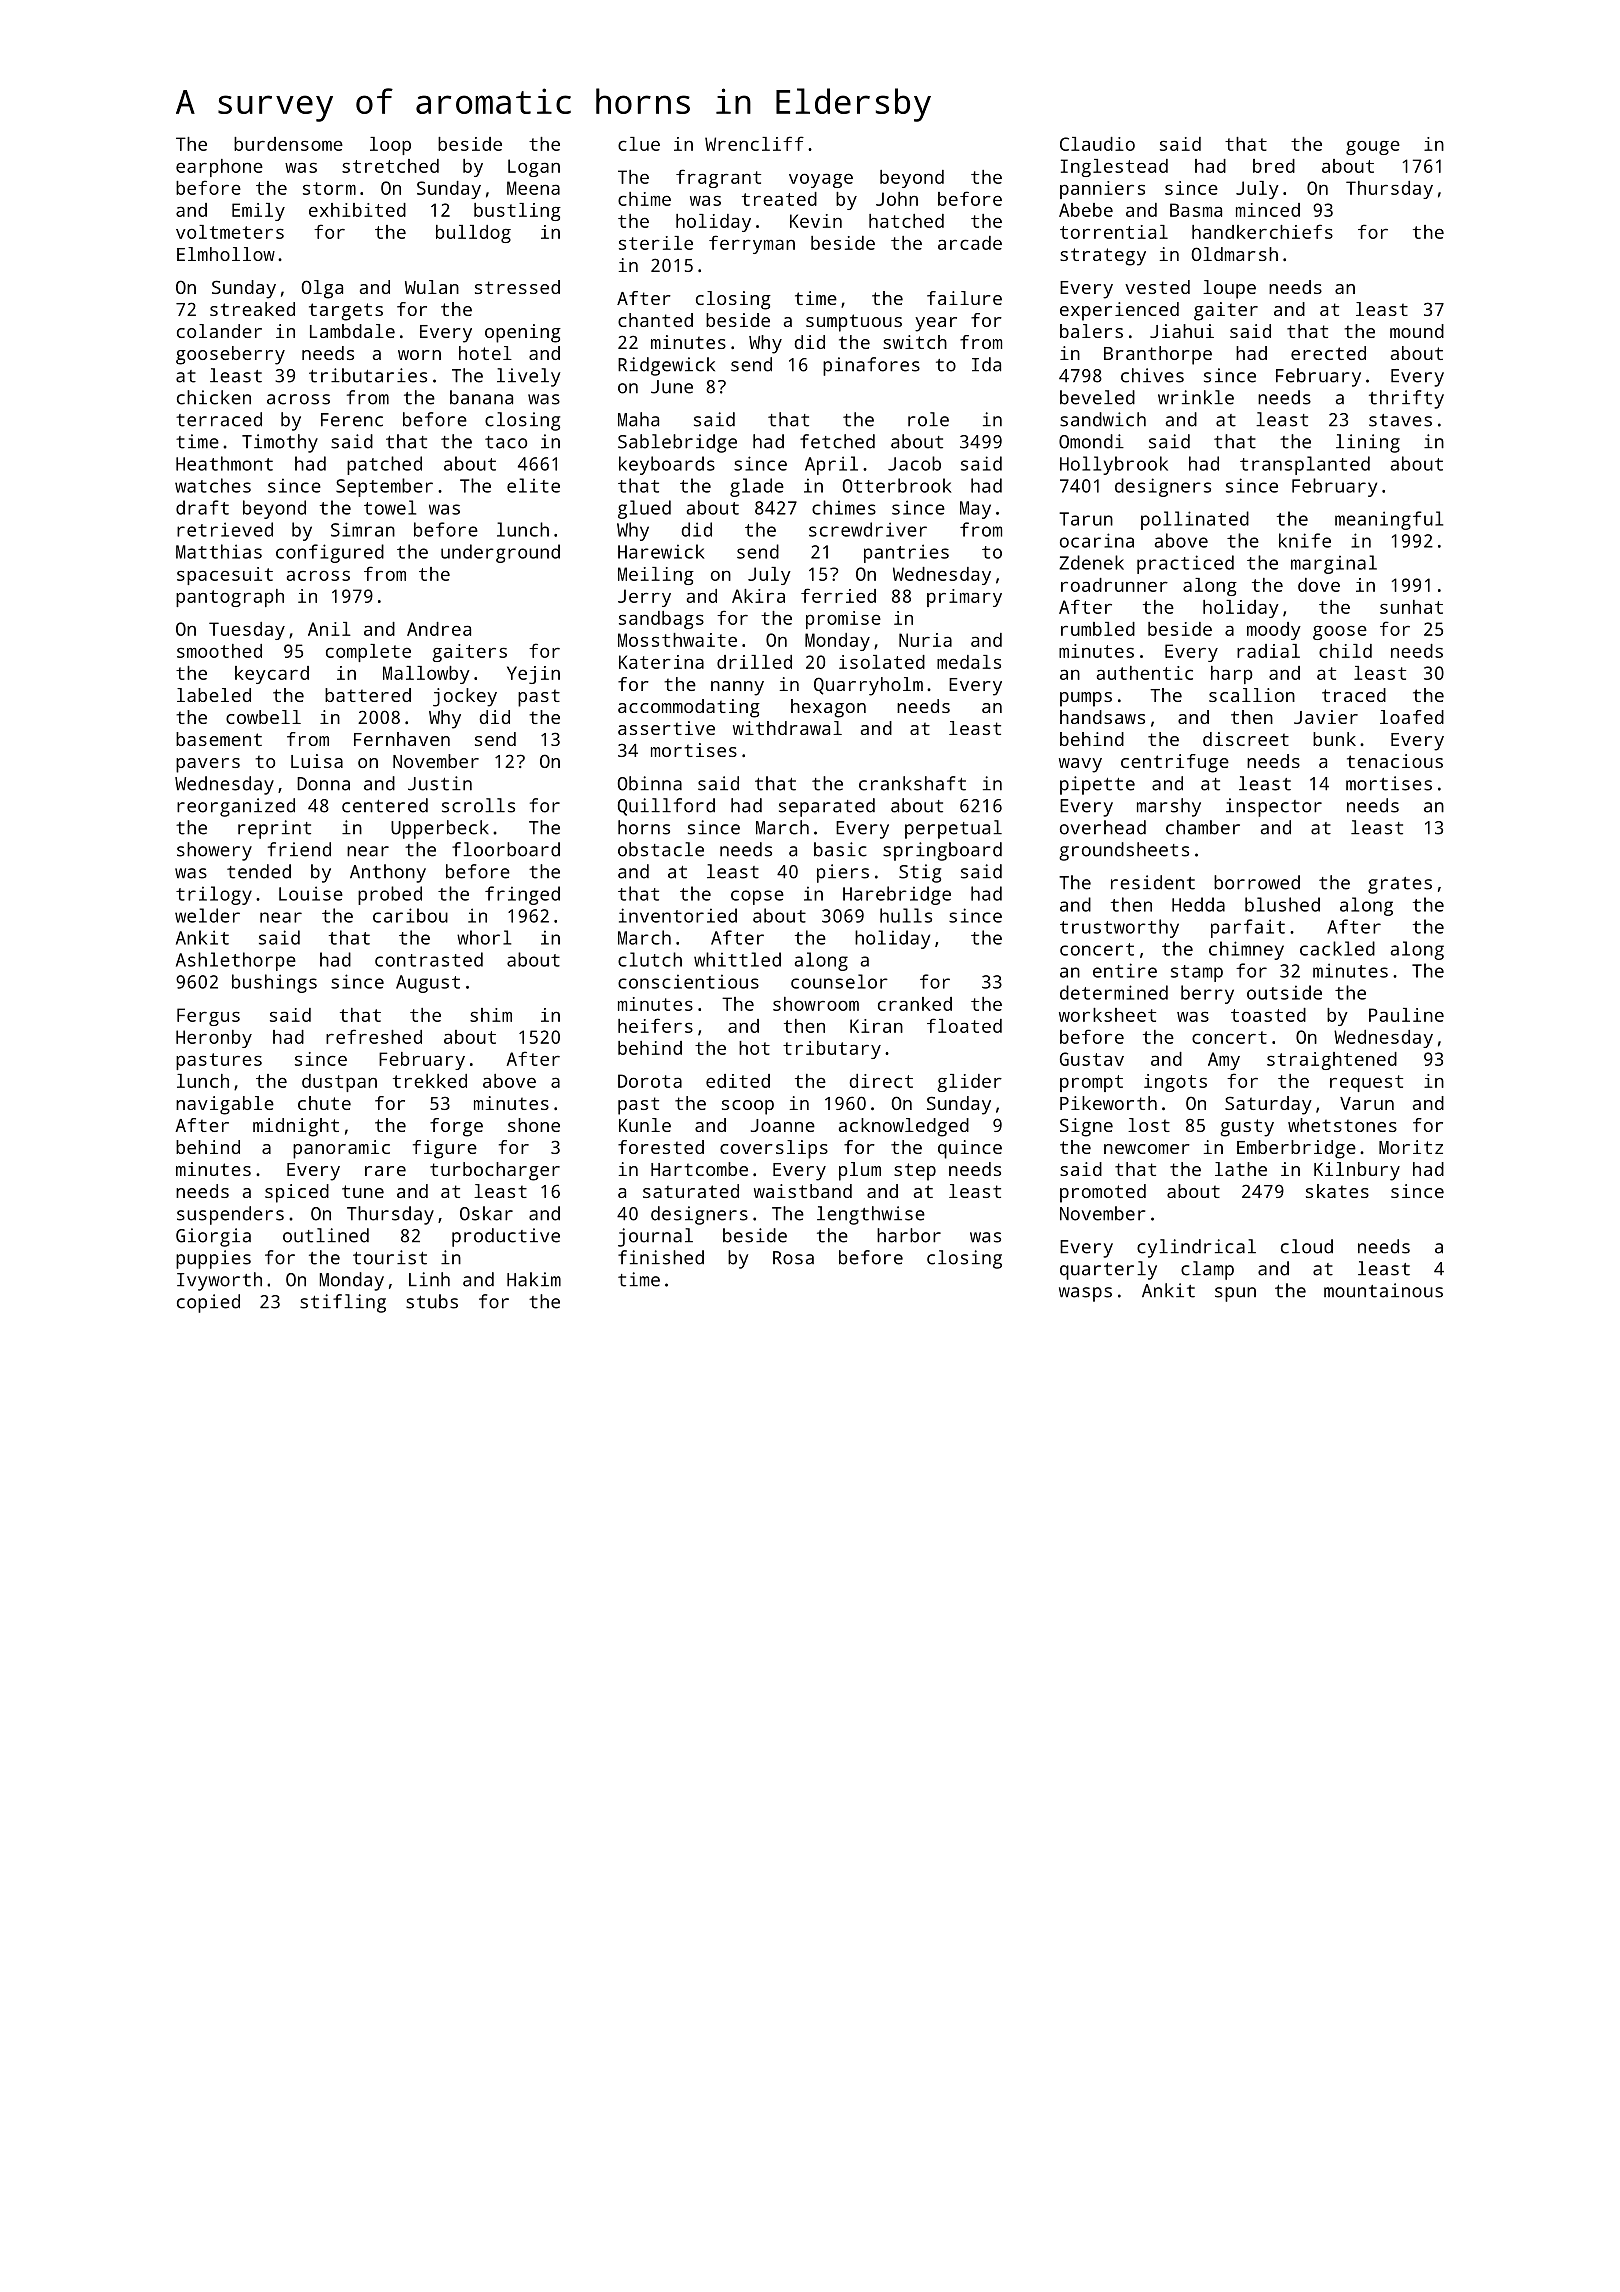  I want to click on Rosa, so click(793, 1258).
